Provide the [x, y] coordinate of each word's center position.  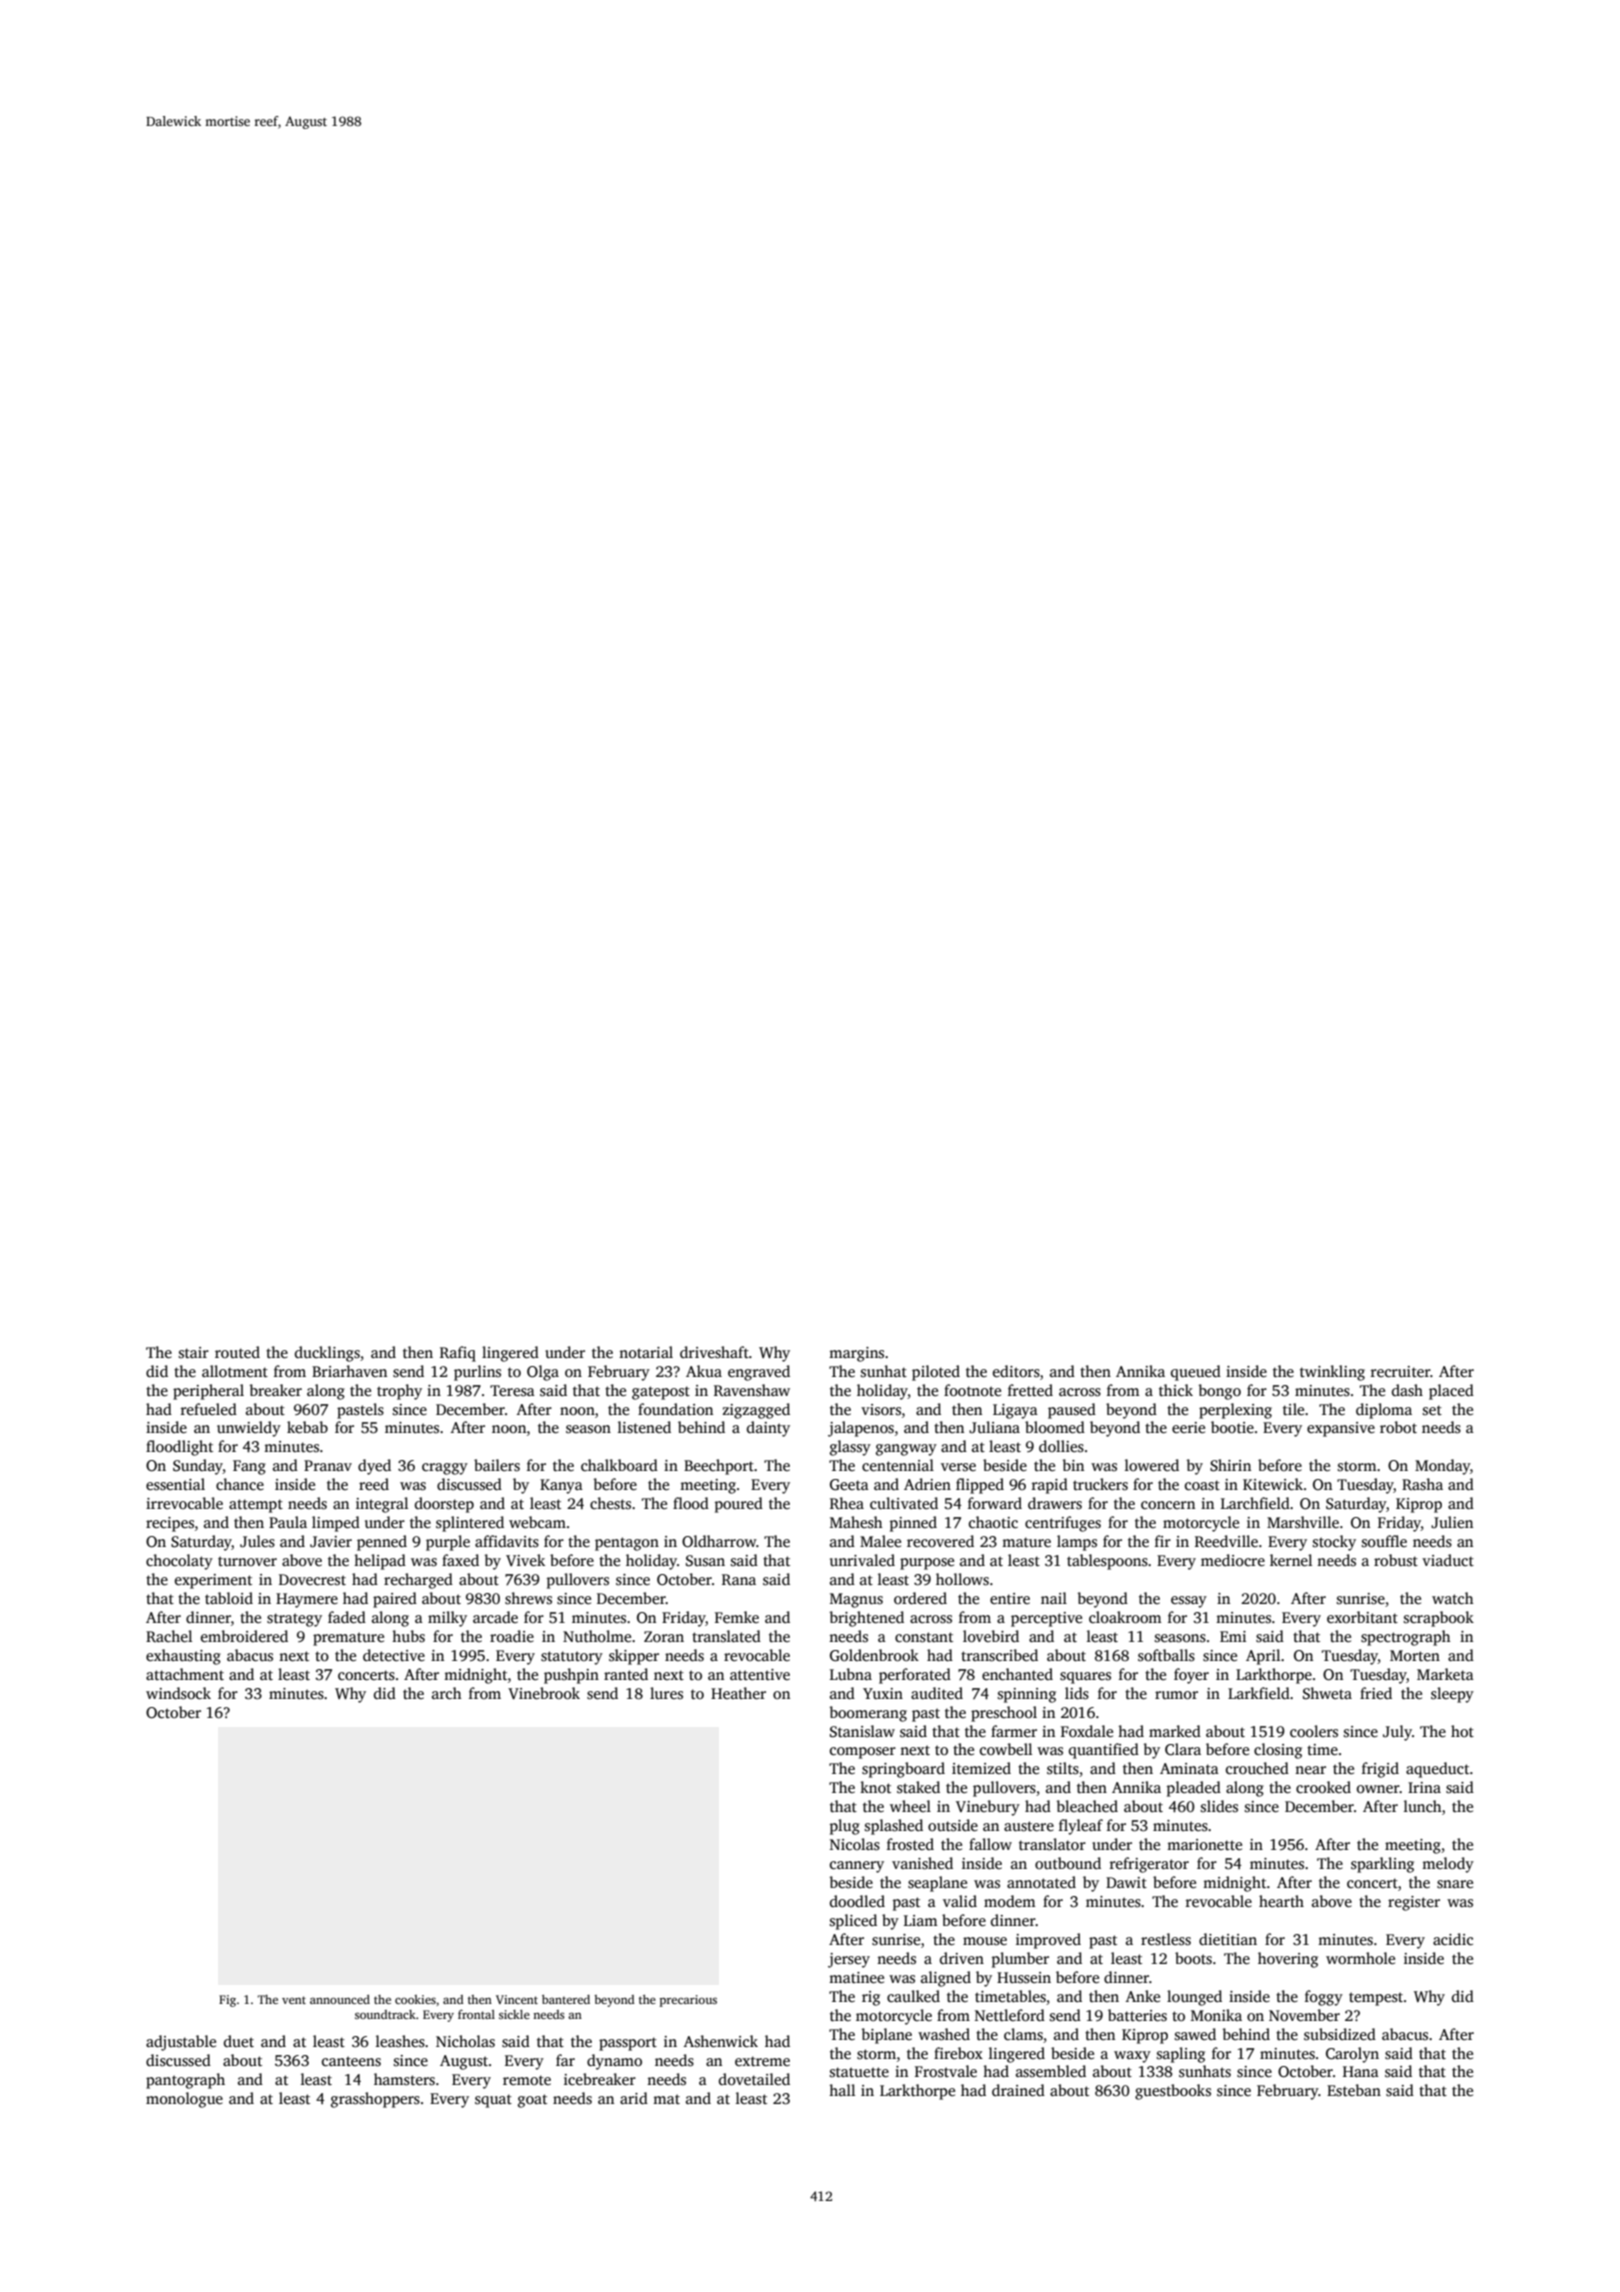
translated [726, 1636]
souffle [1384, 1541]
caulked [913, 1996]
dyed [374, 1467]
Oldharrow [719, 1541]
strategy [294, 1620]
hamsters [404, 2079]
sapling [1181, 2055]
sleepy [1452, 1695]
